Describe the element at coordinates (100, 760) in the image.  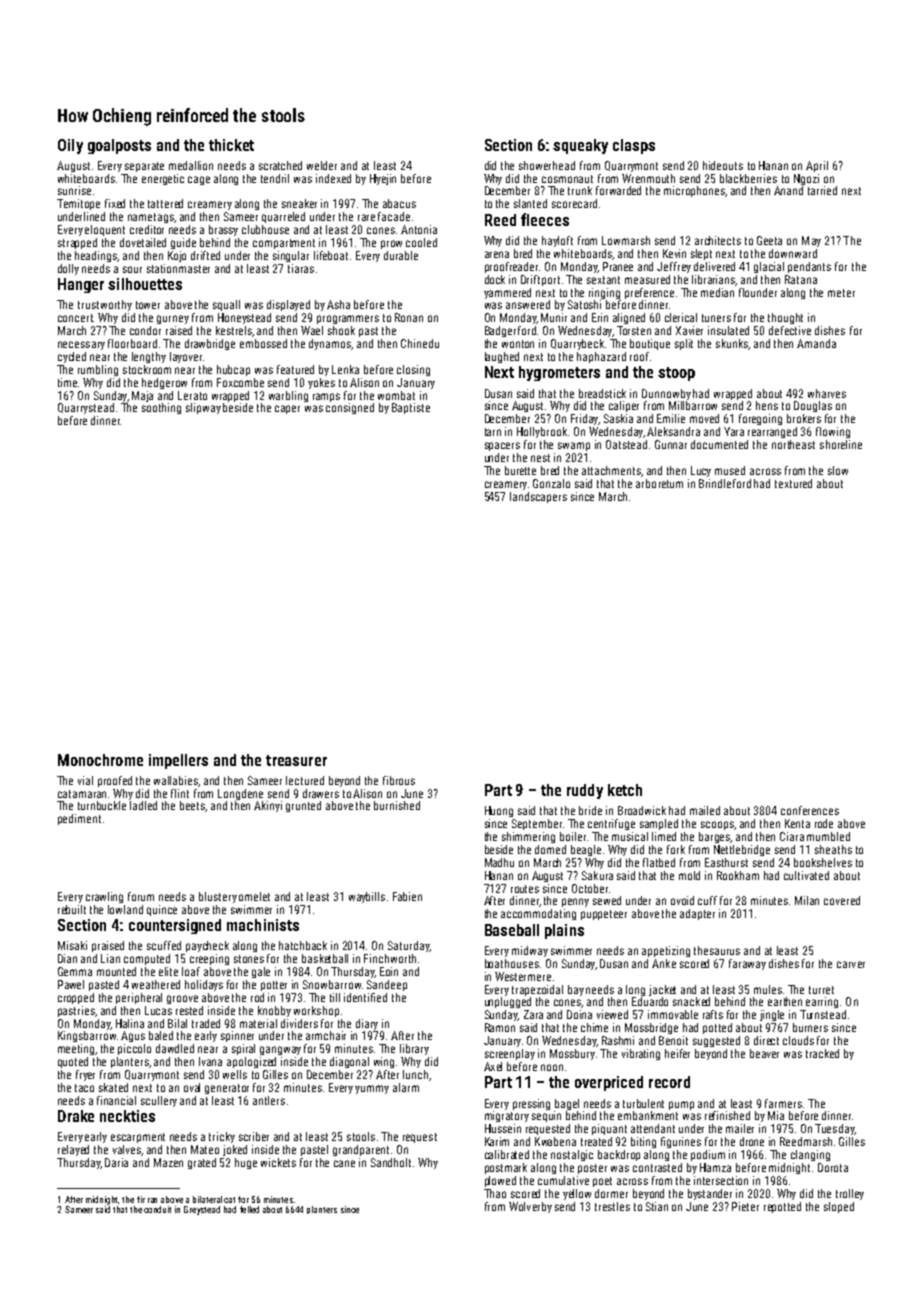
I see `Monochrome` at that location.
